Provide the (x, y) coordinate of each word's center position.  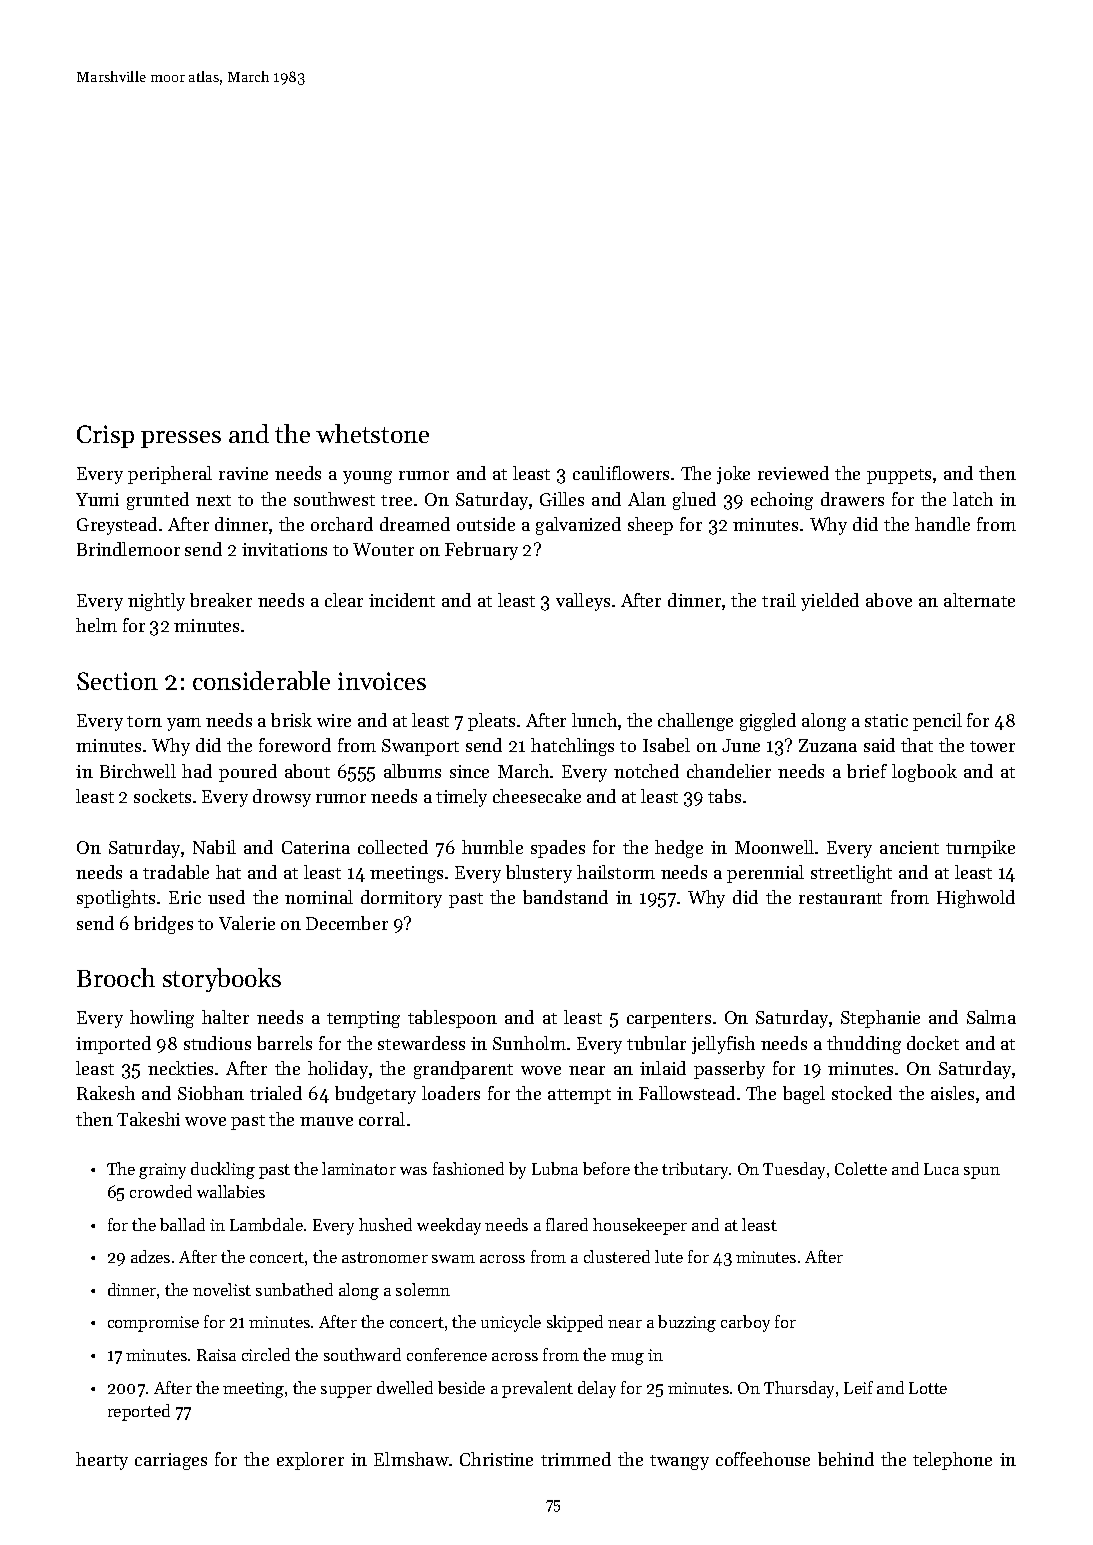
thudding (864, 1045)
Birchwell (138, 771)
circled (266, 1354)
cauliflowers (621, 473)
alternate (979, 600)
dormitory (401, 899)
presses (181, 439)
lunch (594, 720)
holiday (338, 1070)
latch (973, 499)
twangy (679, 1462)
